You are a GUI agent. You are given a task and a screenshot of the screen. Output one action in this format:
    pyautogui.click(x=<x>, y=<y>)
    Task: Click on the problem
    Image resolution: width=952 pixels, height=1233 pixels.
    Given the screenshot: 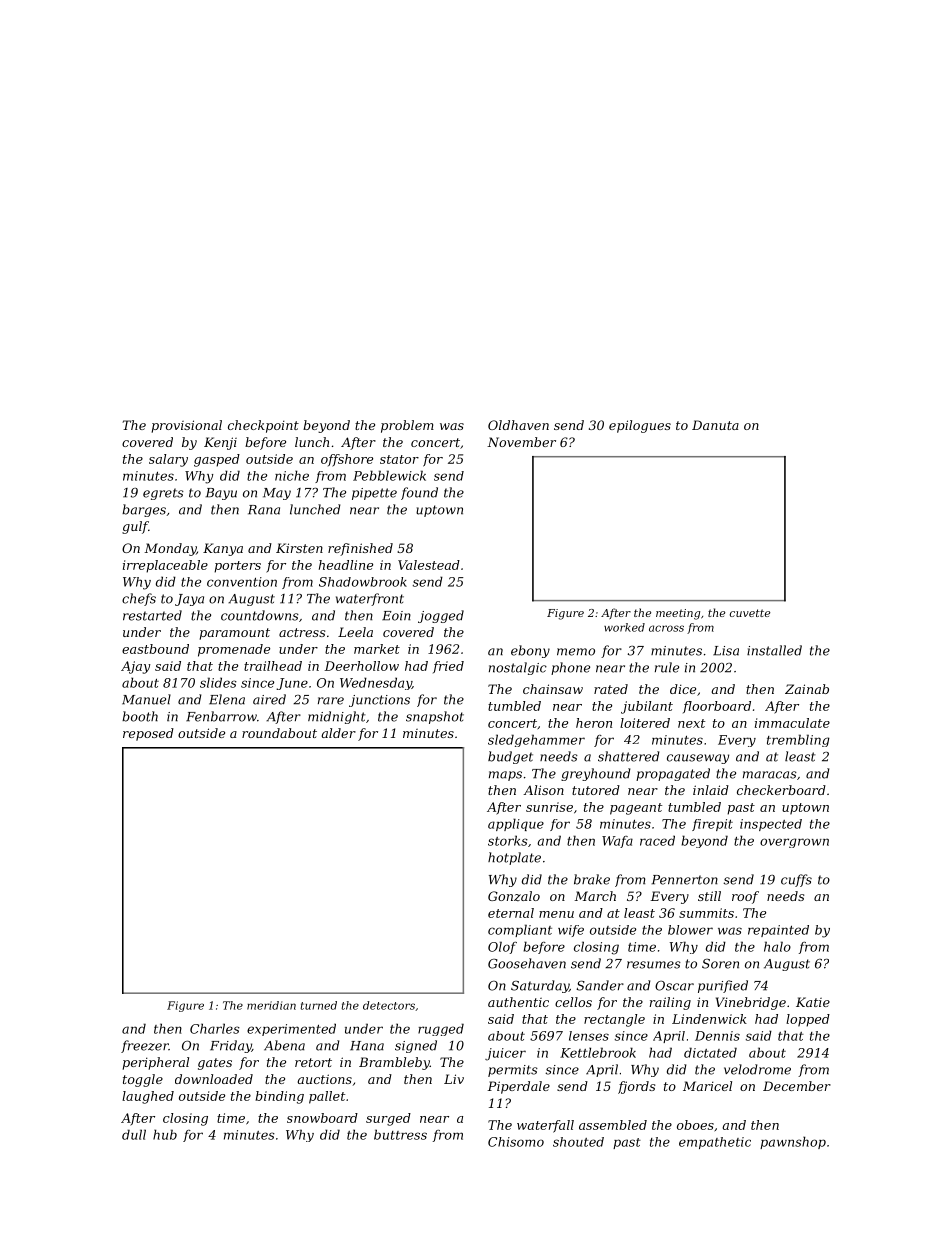 What is the action you would take?
    pyautogui.click(x=407, y=426)
